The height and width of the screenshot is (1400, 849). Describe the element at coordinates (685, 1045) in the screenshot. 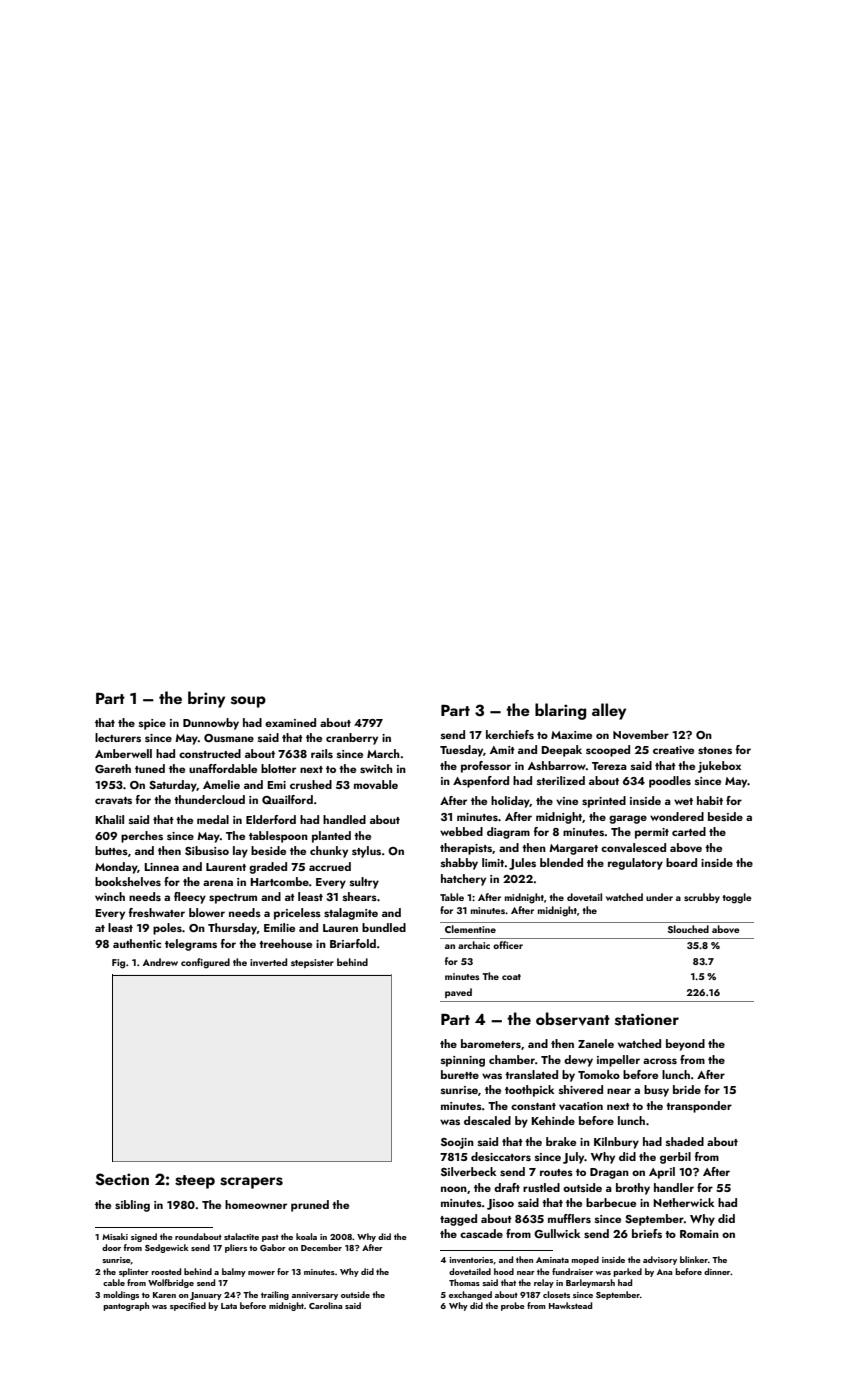

I see `beyond` at that location.
